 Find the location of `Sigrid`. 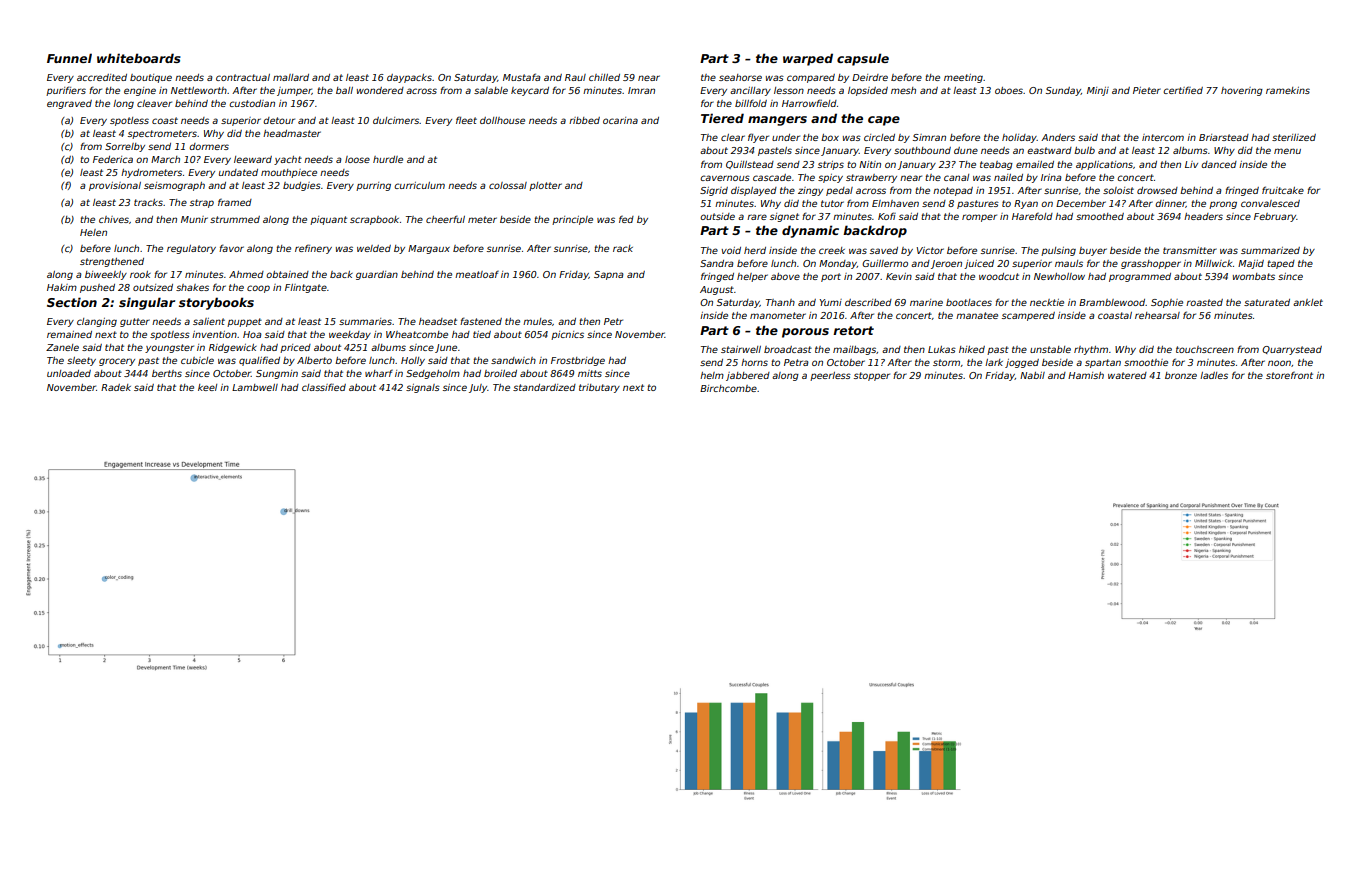

Sigrid is located at coordinates (714, 191).
